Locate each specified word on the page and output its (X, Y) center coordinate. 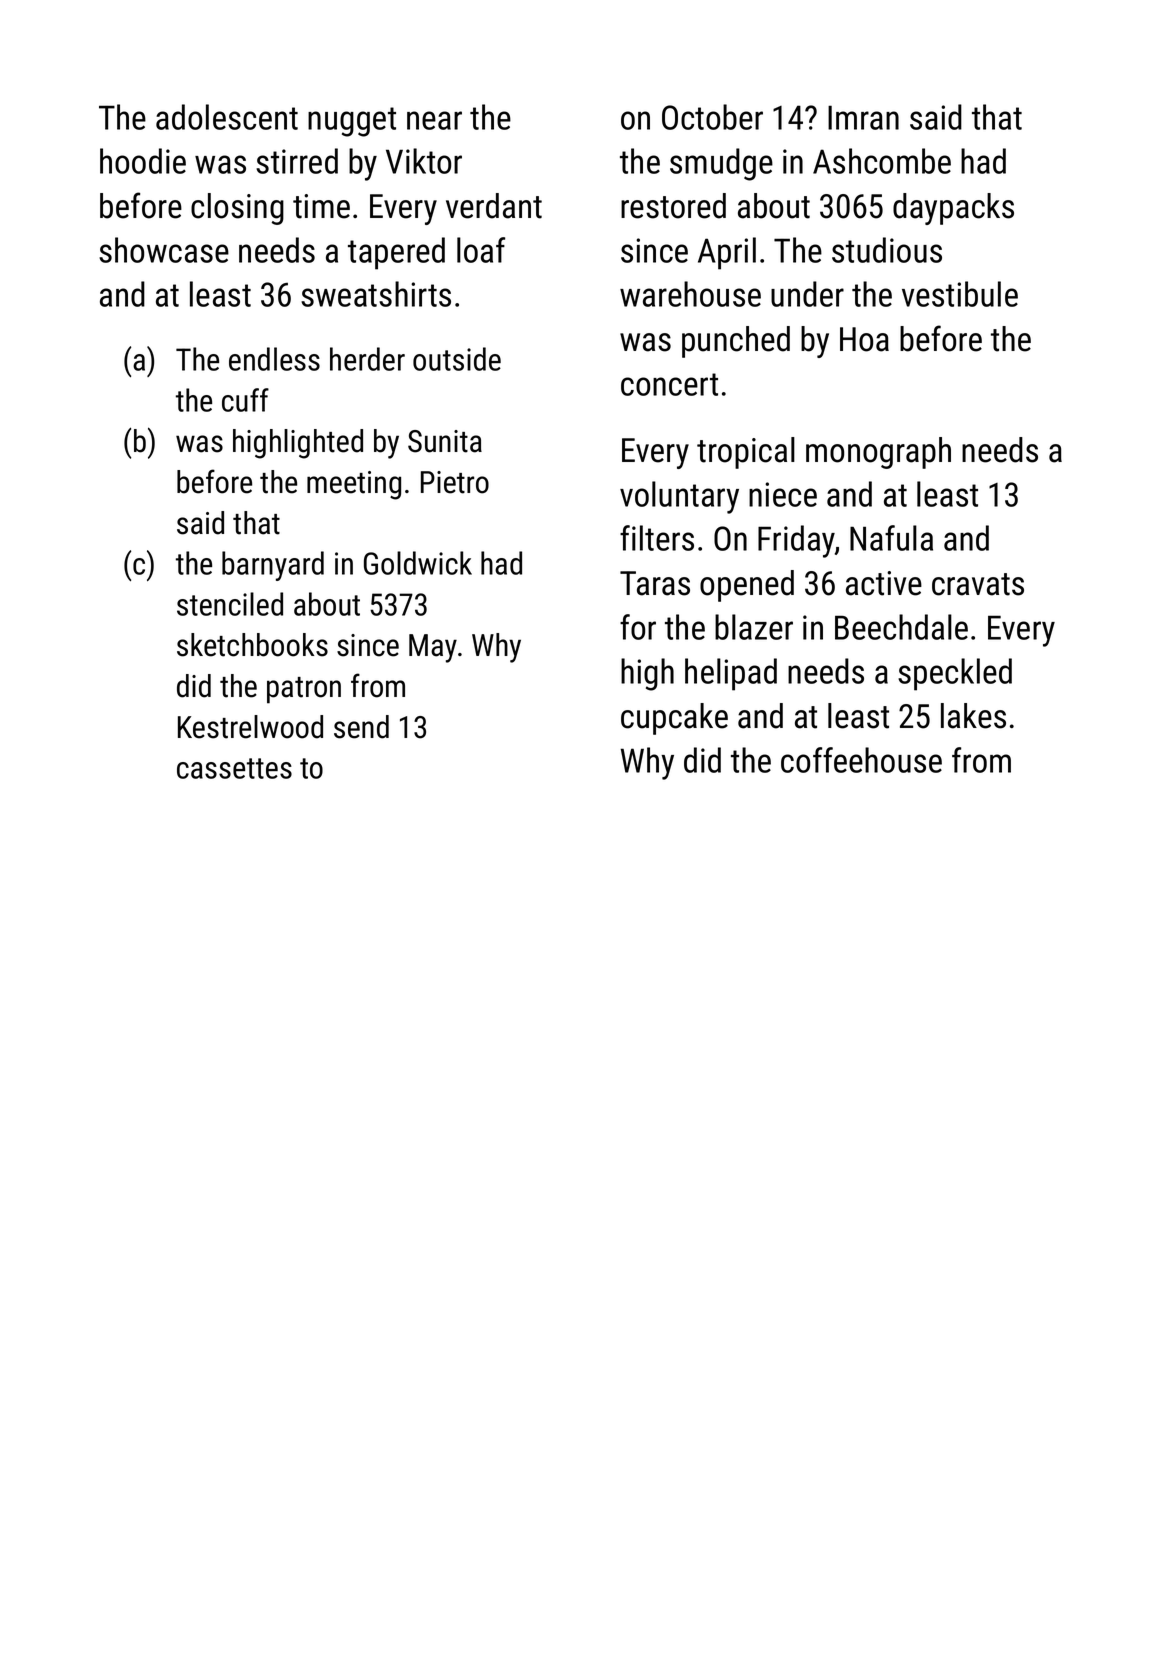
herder (367, 359)
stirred (297, 161)
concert (669, 384)
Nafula (891, 538)
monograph (878, 453)
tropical (746, 453)
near (434, 120)
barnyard (273, 566)
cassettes (234, 768)
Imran (863, 117)
